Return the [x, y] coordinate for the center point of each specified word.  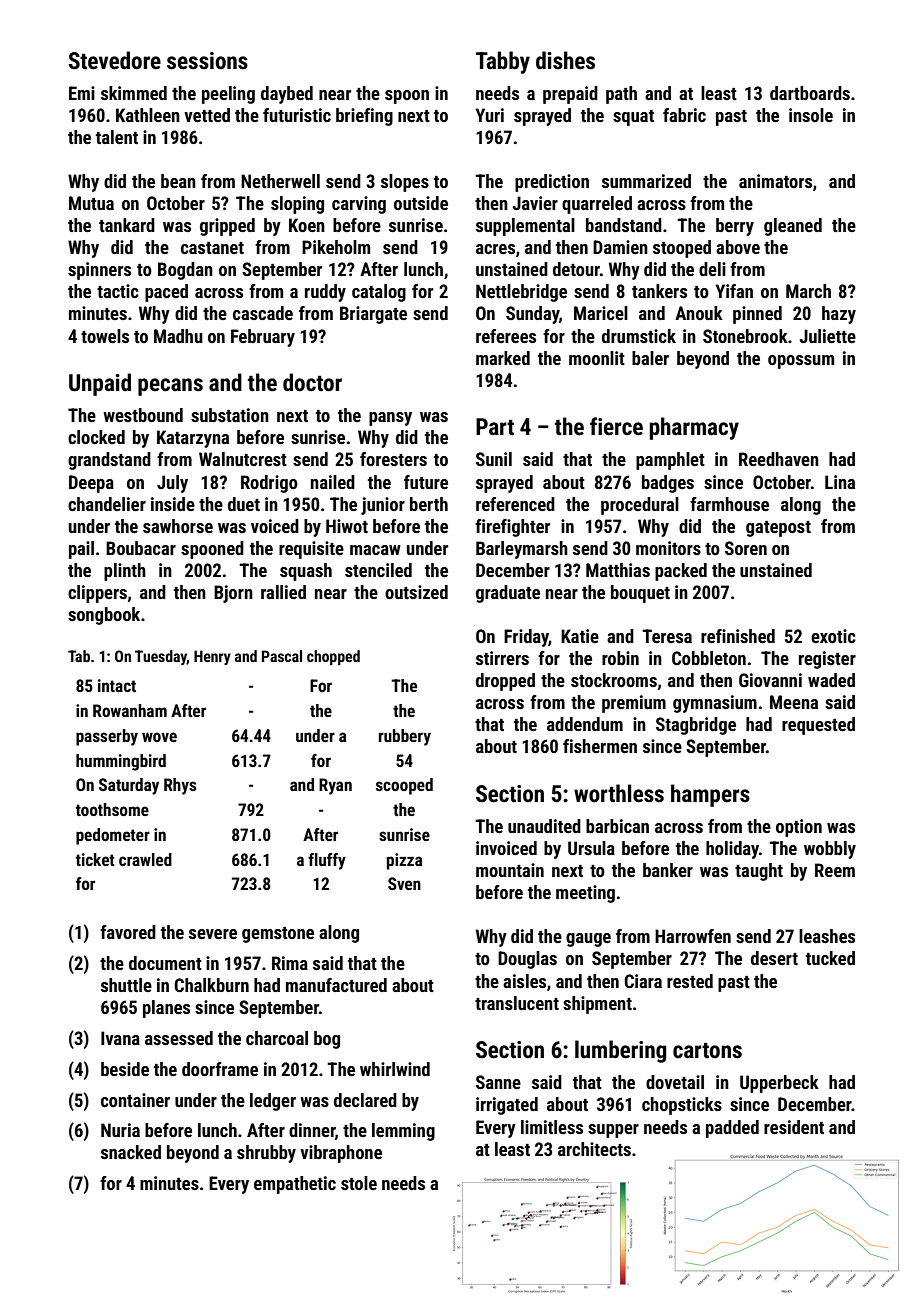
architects [594, 1149]
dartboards [810, 93]
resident [794, 1127]
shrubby [266, 1154]
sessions [207, 61]
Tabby [503, 62]
